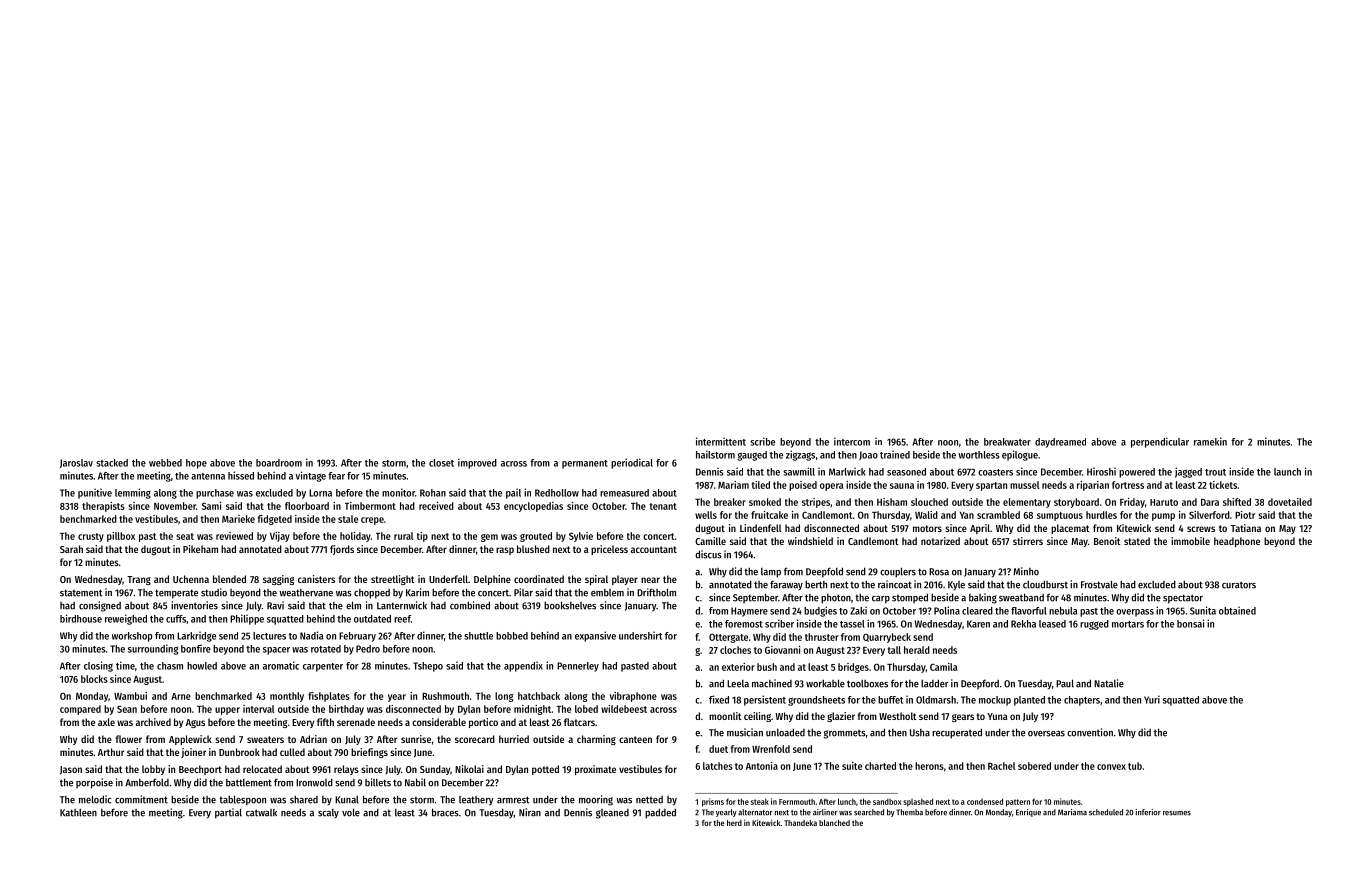 This document has width=1372, height=887. I want to click on bridges, so click(853, 668).
